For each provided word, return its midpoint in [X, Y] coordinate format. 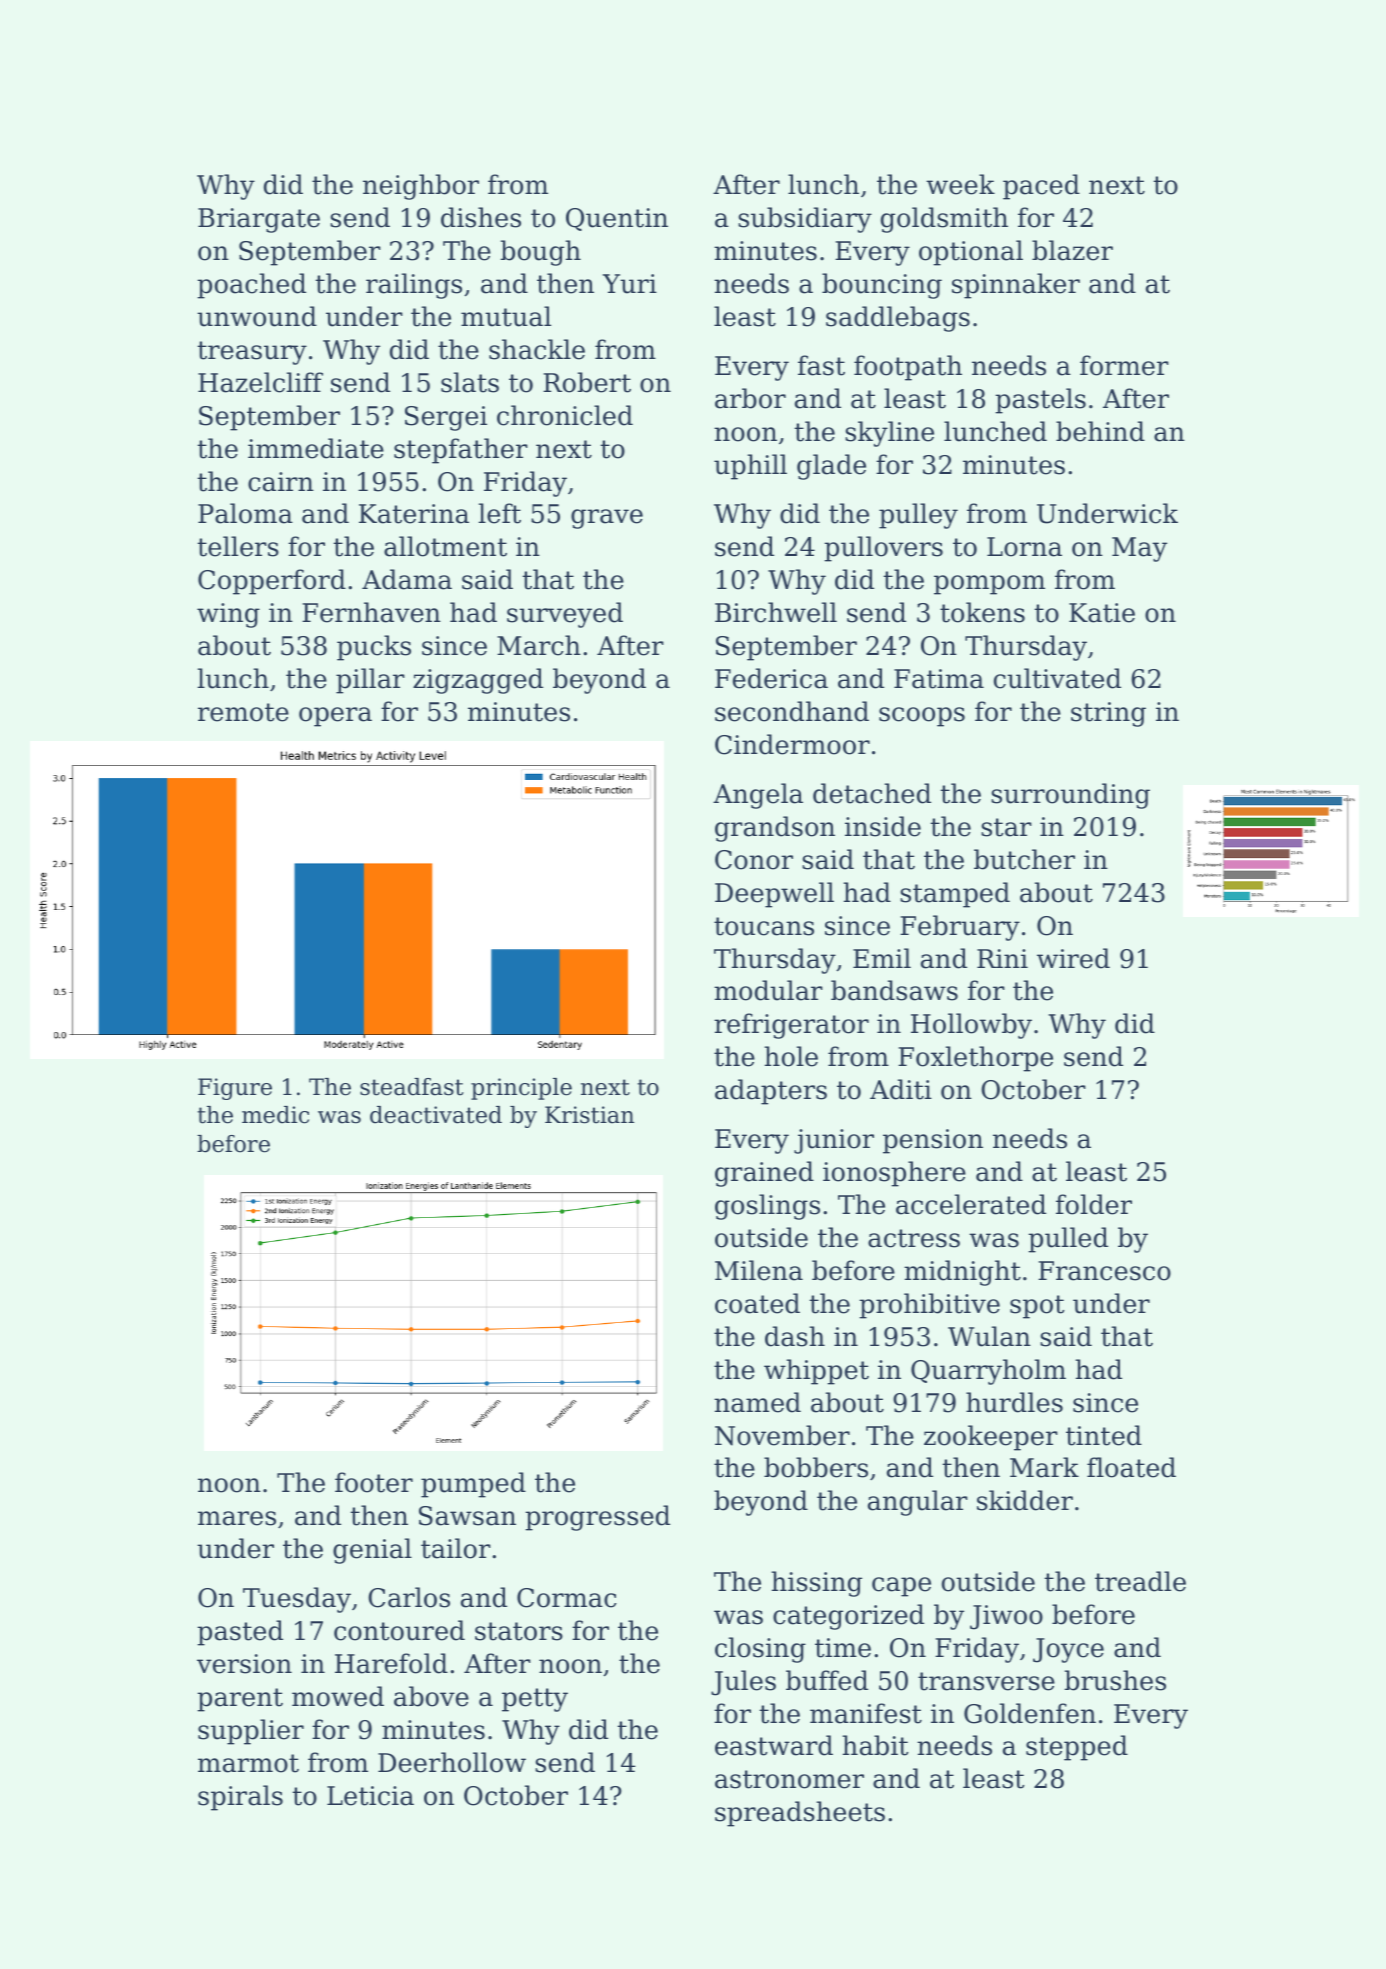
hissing [816, 1584]
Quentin [617, 219]
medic [275, 1115]
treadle [1140, 1581]
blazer [1072, 250]
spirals [240, 1798]
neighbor [421, 187]
